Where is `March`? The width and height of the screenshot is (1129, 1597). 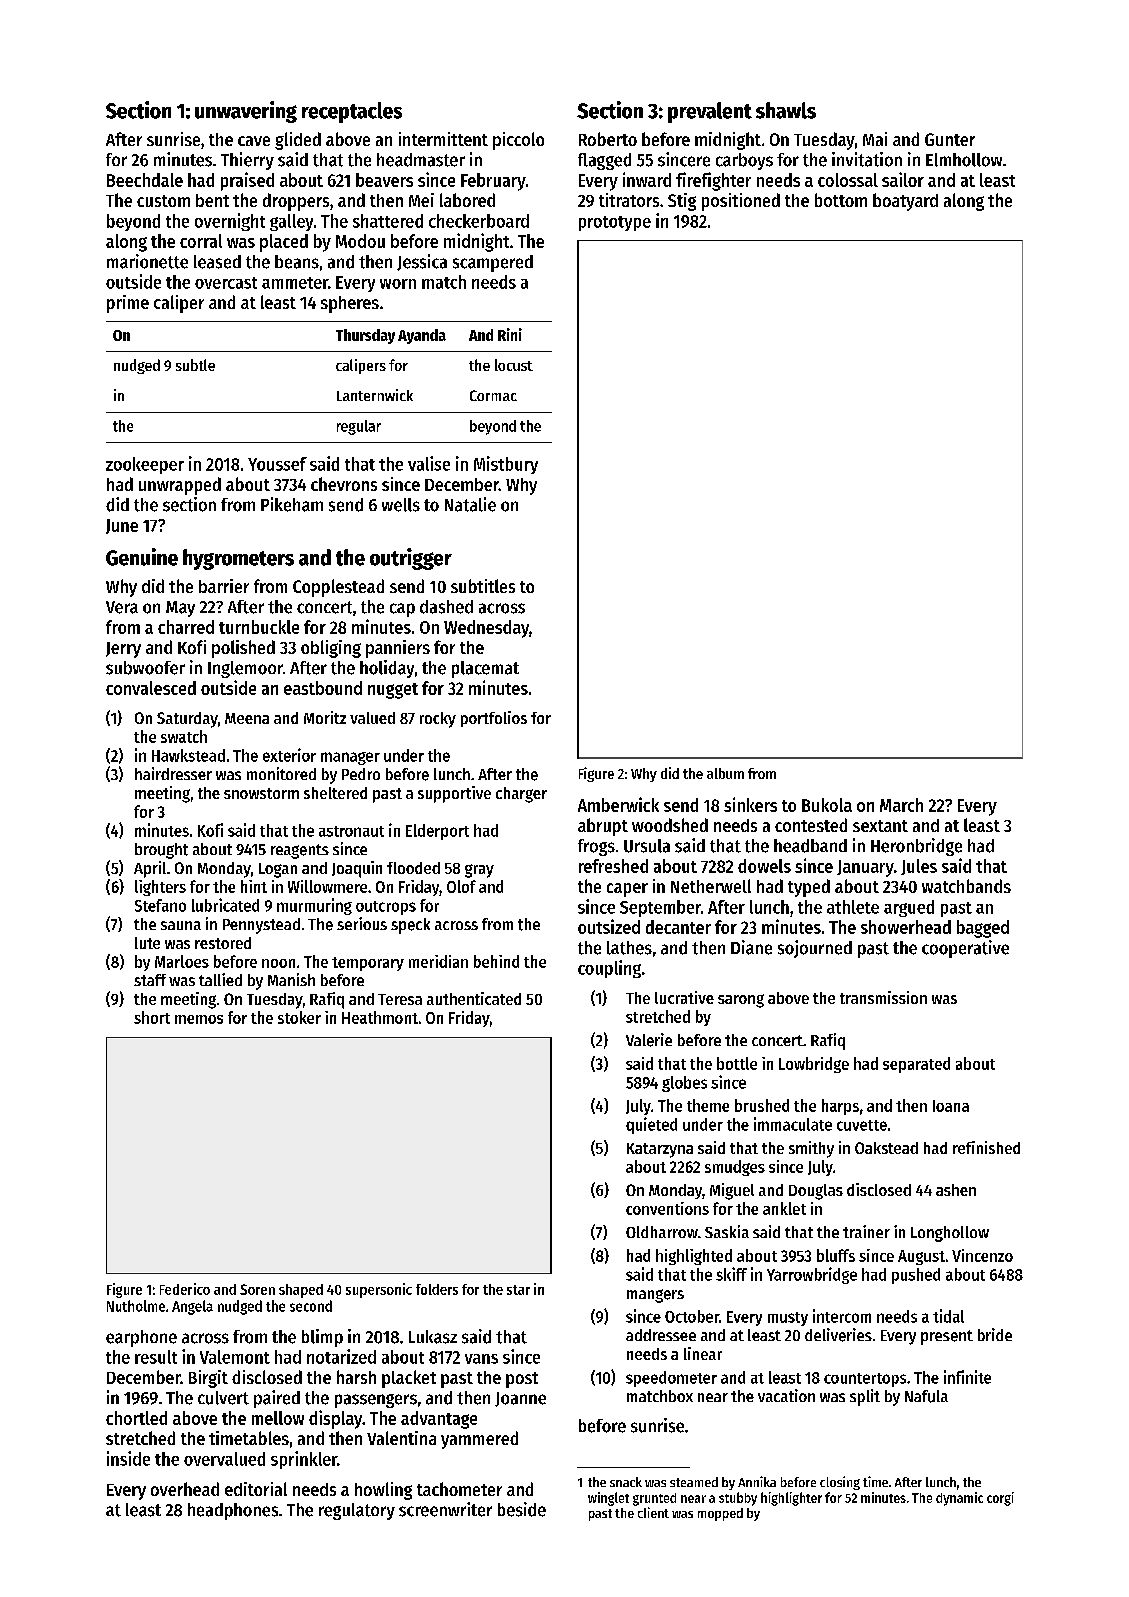 March is located at coordinates (901, 805).
